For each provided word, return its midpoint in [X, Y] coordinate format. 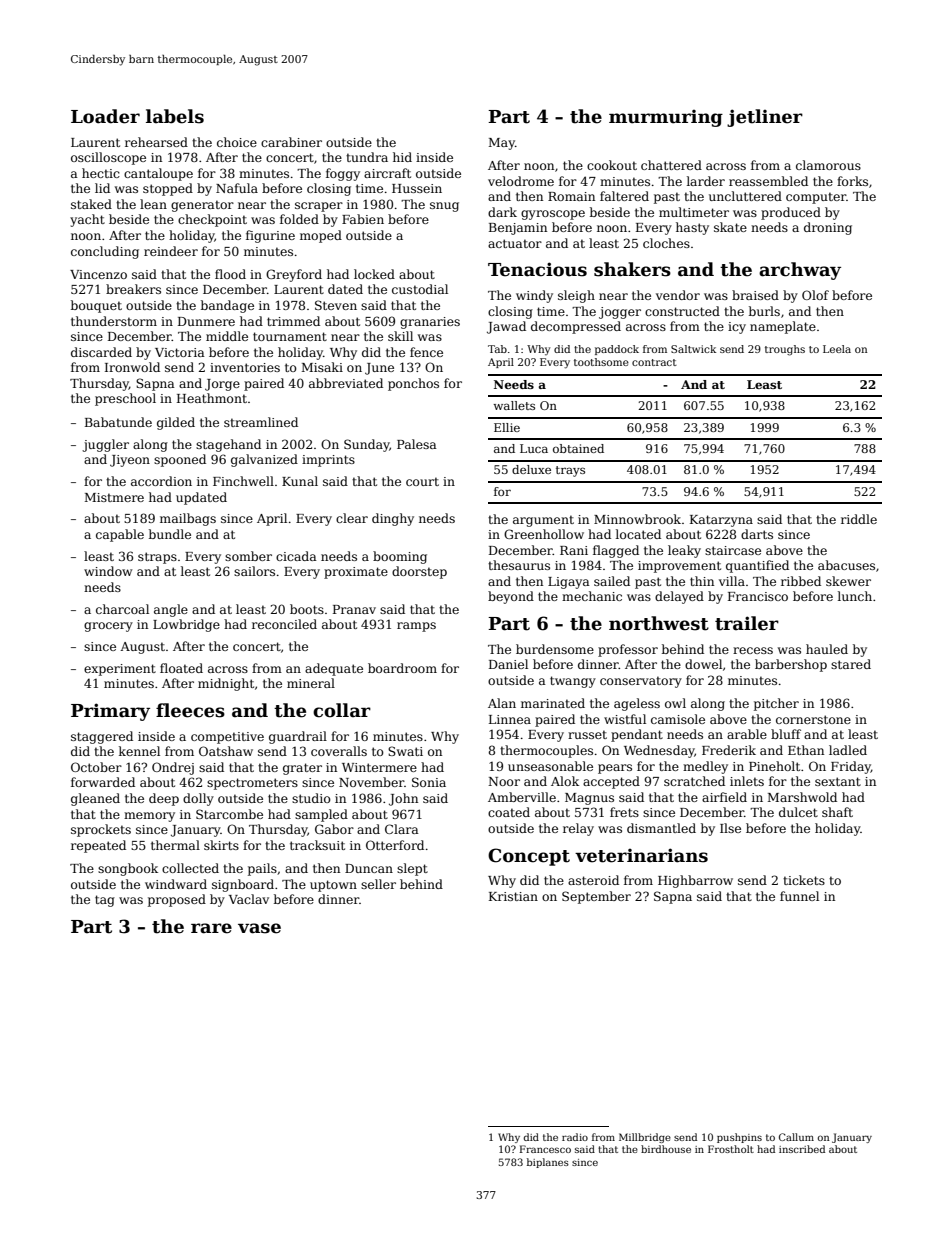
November [371, 782]
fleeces [190, 710]
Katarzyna [721, 521]
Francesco [545, 1149]
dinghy [393, 519]
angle [171, 610]
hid [402, 157]
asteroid [593, 880]
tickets [804, 880]
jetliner [765, 118]
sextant [838, 781]
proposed [177, 900]
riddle [859, 519]
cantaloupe [158, 174]
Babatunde [118, 422]
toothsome [601, 362]
